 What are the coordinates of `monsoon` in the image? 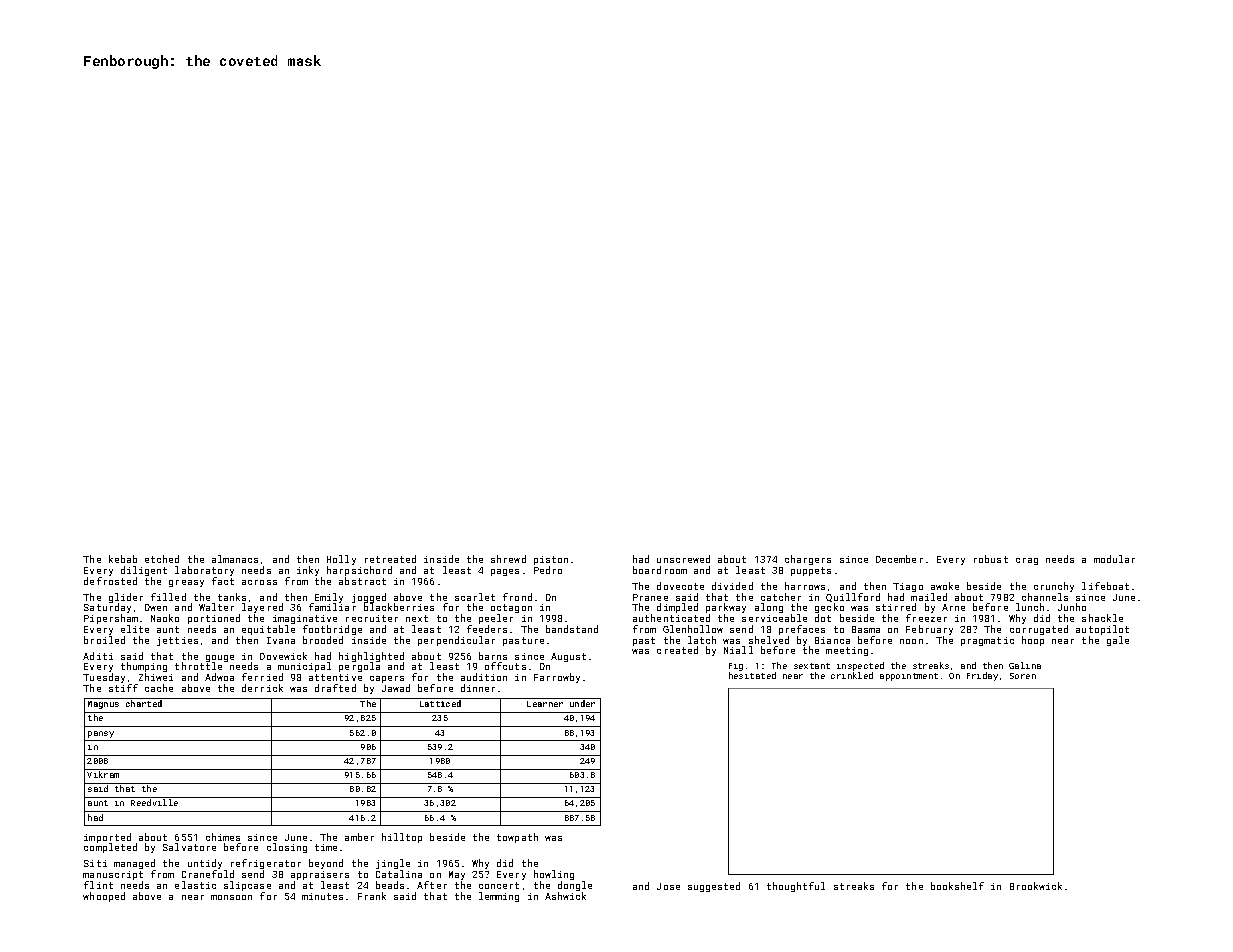 It's located at (231, 897).
